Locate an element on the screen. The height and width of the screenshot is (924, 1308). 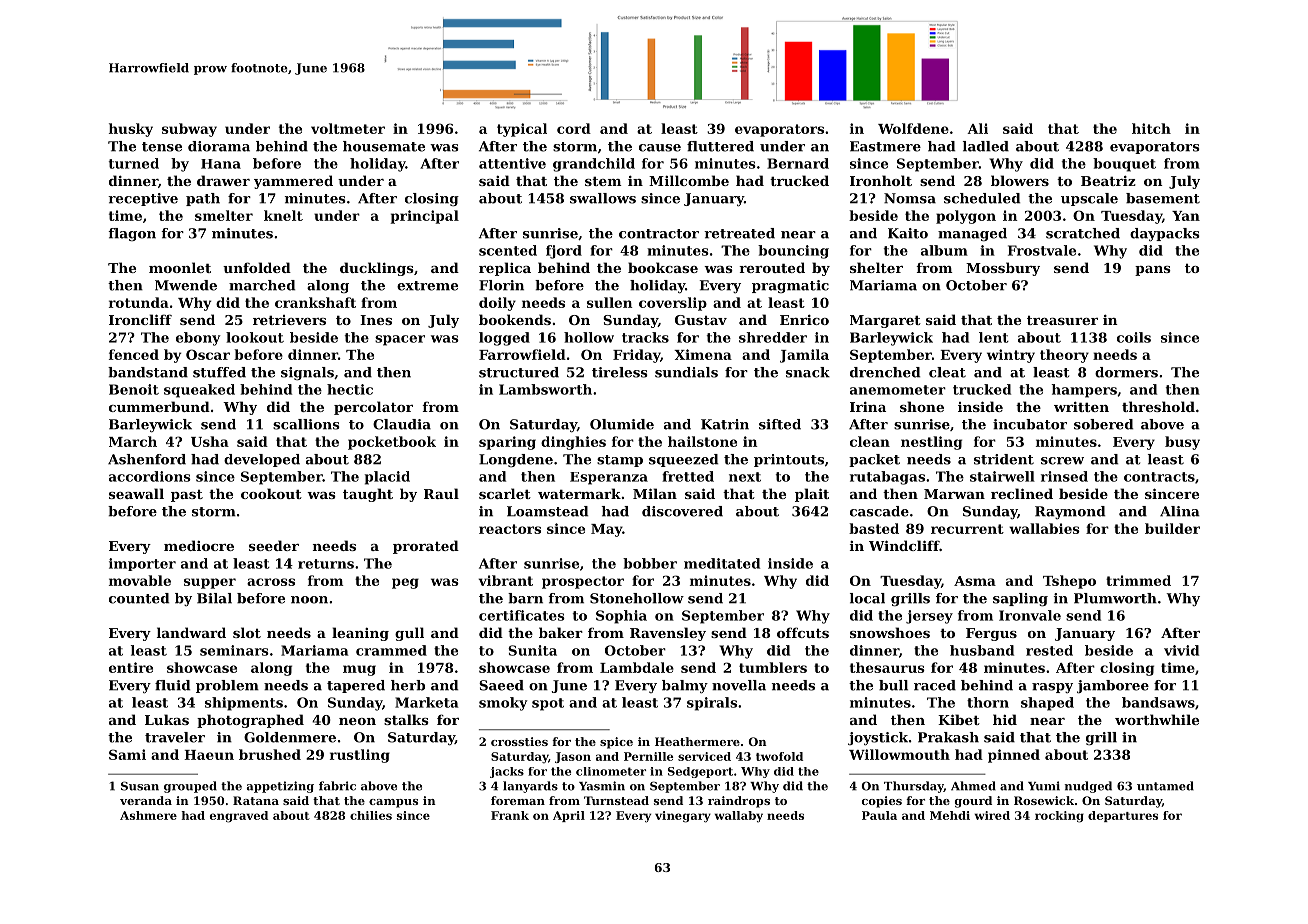
traveler is located at coordinates (175, 737).
